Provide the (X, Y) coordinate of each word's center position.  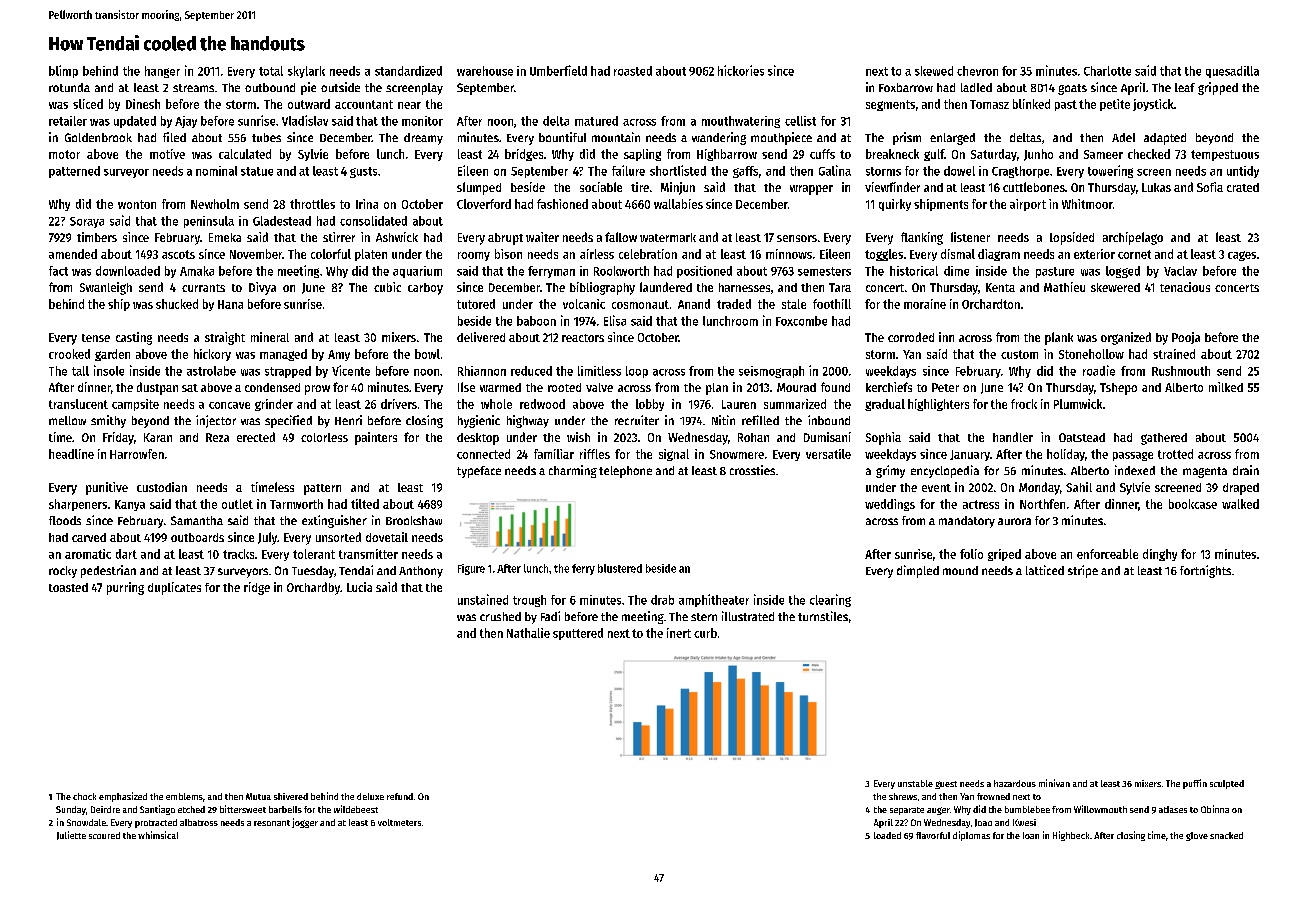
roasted (633, 71)
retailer (68, 121)
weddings (890, 505)
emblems (184, 796)
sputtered (578, 634)
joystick (1153, 105)
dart (126, 554)
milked (1226, 387)
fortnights (1205, 571)
